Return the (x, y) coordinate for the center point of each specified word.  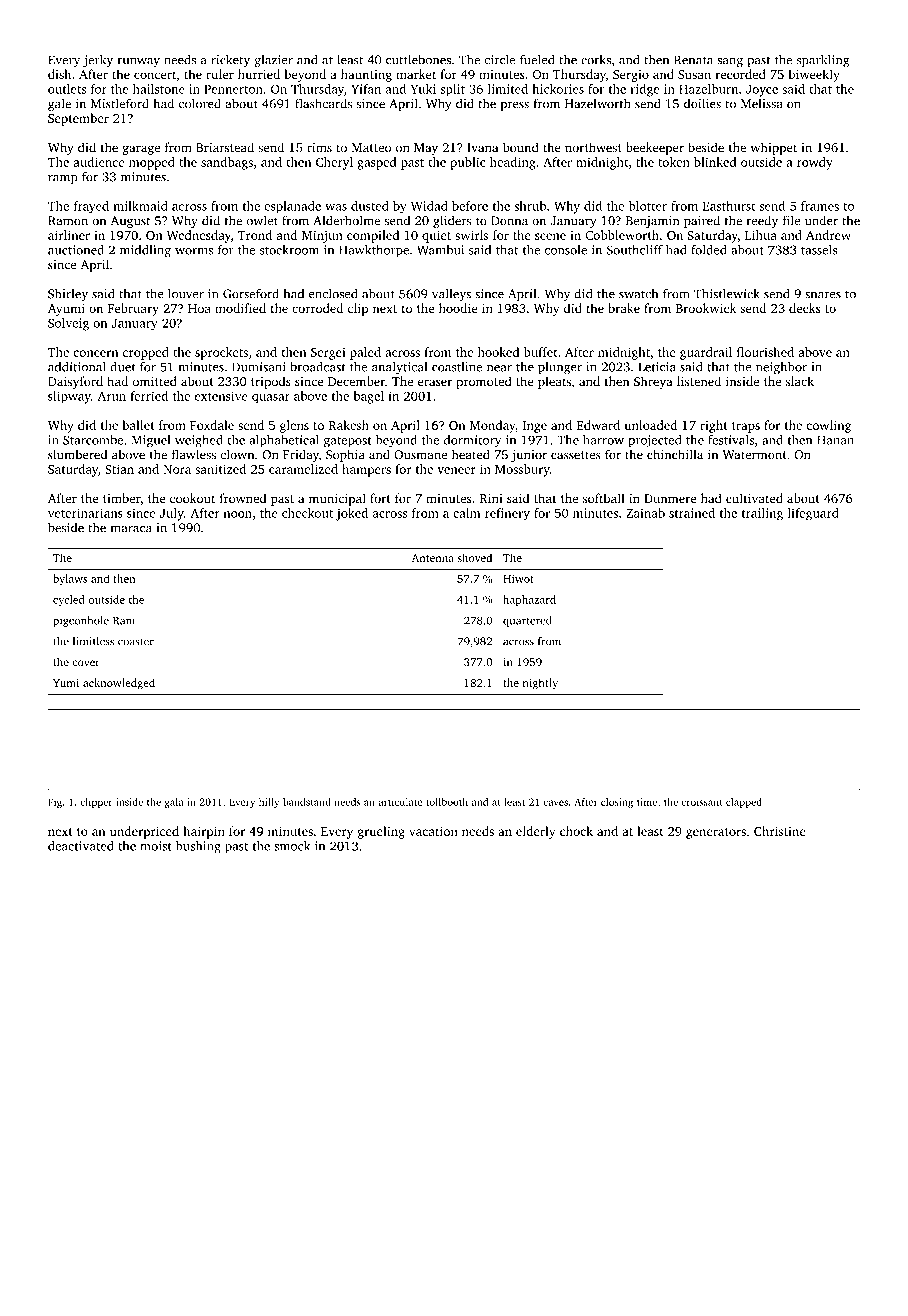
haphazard (529, 600)
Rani (124, 620)
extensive (221, 396)
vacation (433, 831)
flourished (765, 352)
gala (174, 803)
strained (692, 513)
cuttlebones (418, 60)
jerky (98, 61)
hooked (498, 352)
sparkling (823, 61)
